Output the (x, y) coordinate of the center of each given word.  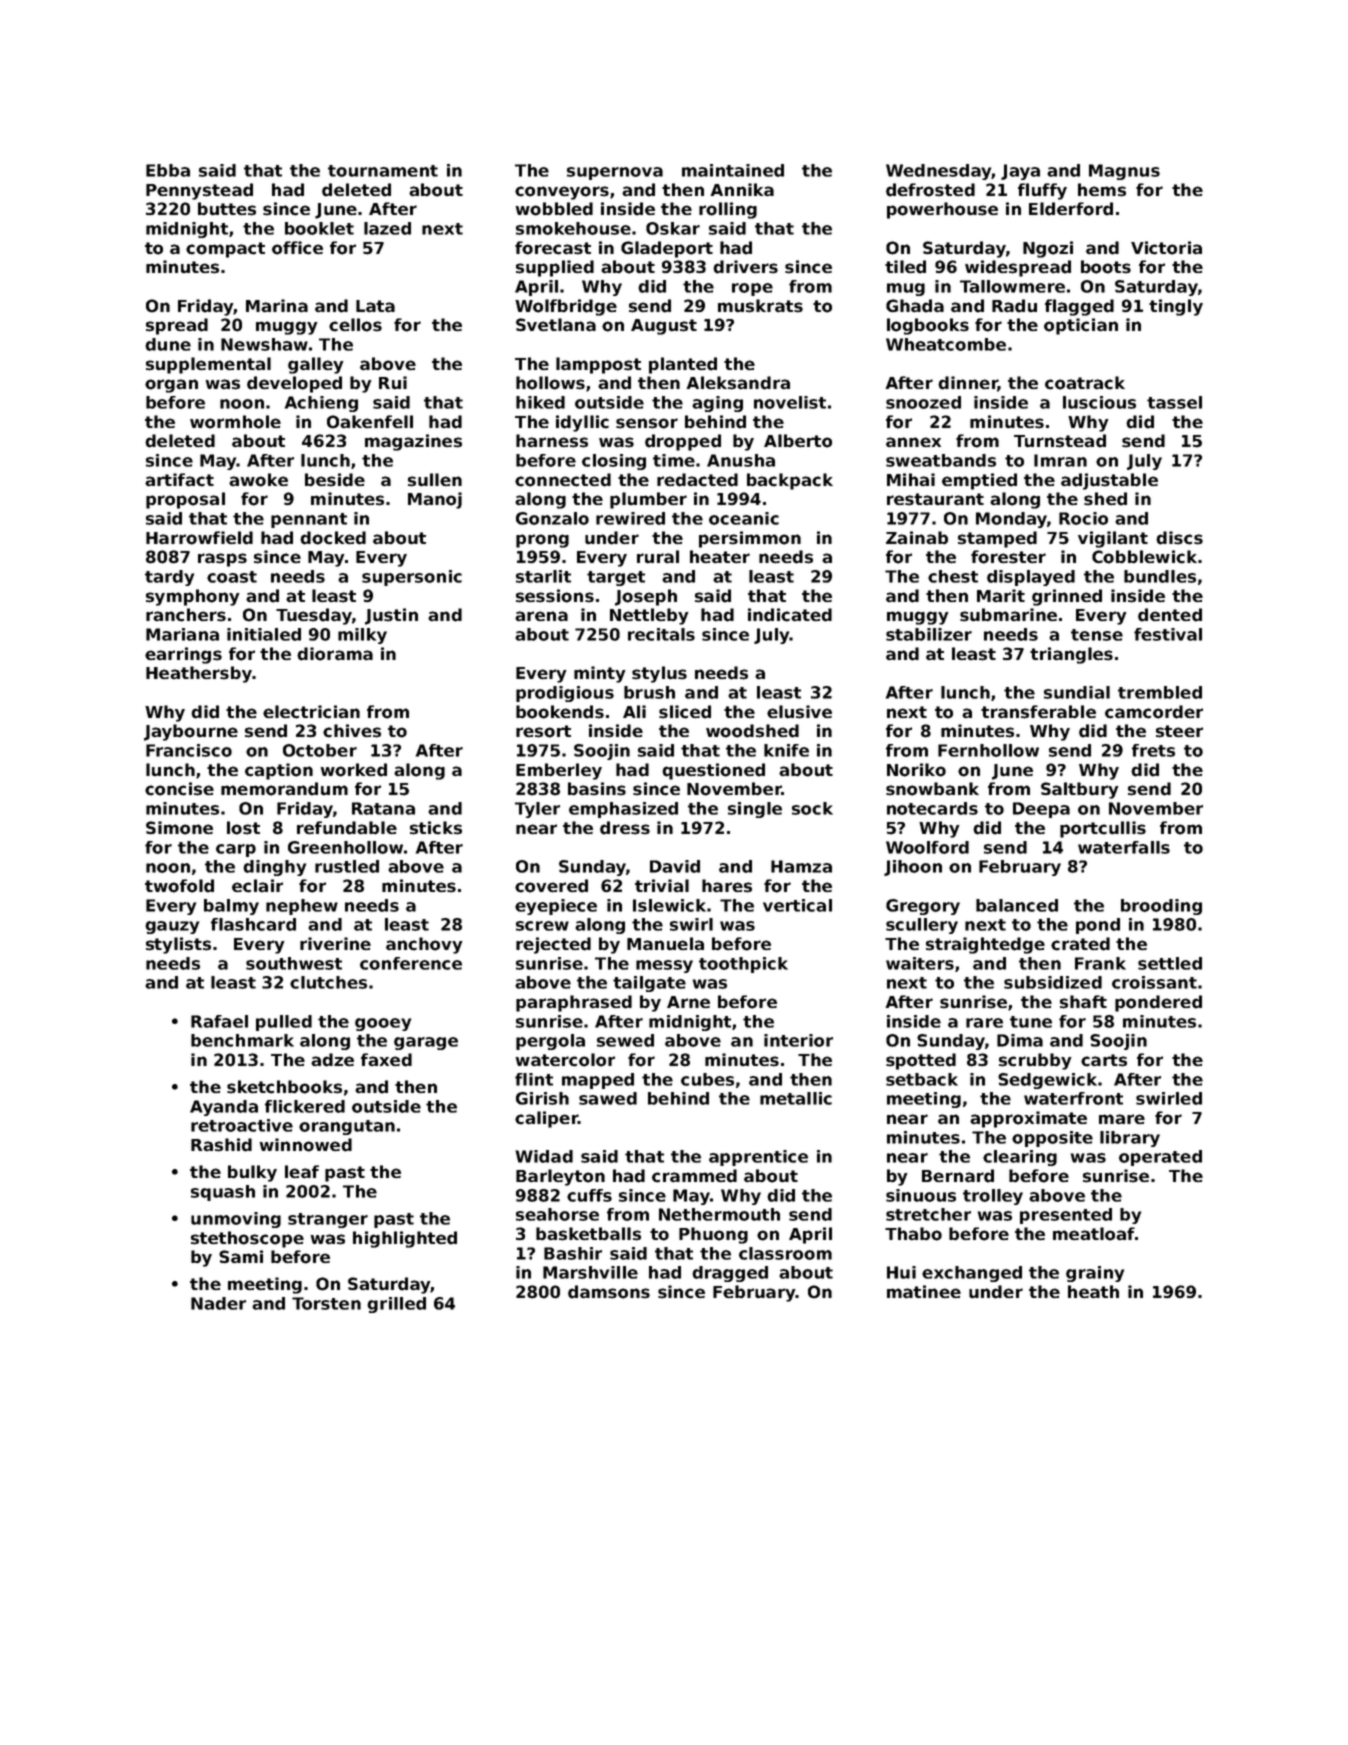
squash (223, 1193)
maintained (733, 170)
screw (542, 926)
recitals (661, 634)
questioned (713, 771)
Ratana (383, 808)
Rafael (219, 1021)
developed (294, 384)
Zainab (917, 538)
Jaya (1020, 172)
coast (232, 577)
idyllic (582, 423)
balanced (1017, 905)
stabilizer (929, 634)
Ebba (168, 170)
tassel (1174, 402)
